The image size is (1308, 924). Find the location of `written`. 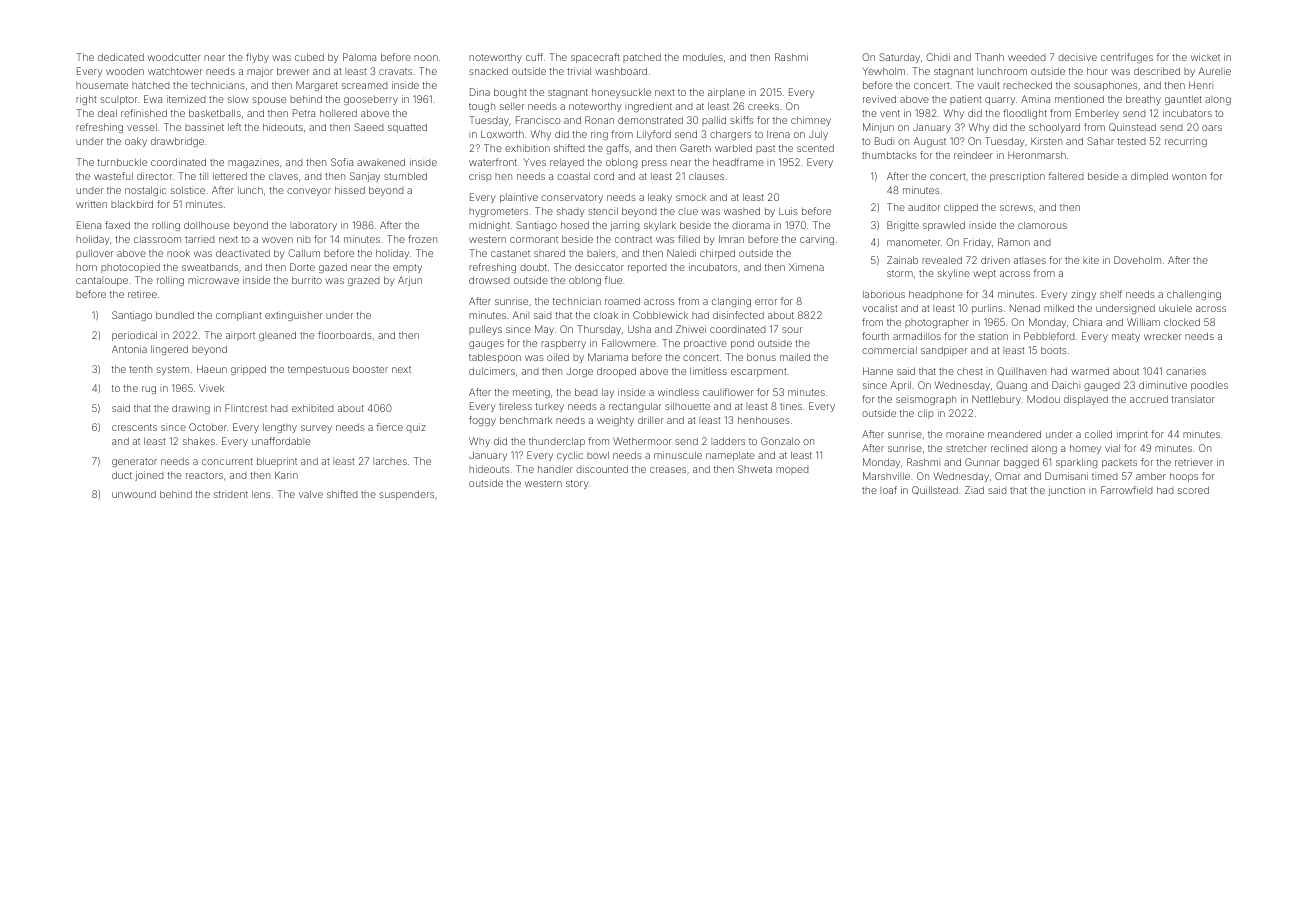

written is located at coordinates (91, 204).
